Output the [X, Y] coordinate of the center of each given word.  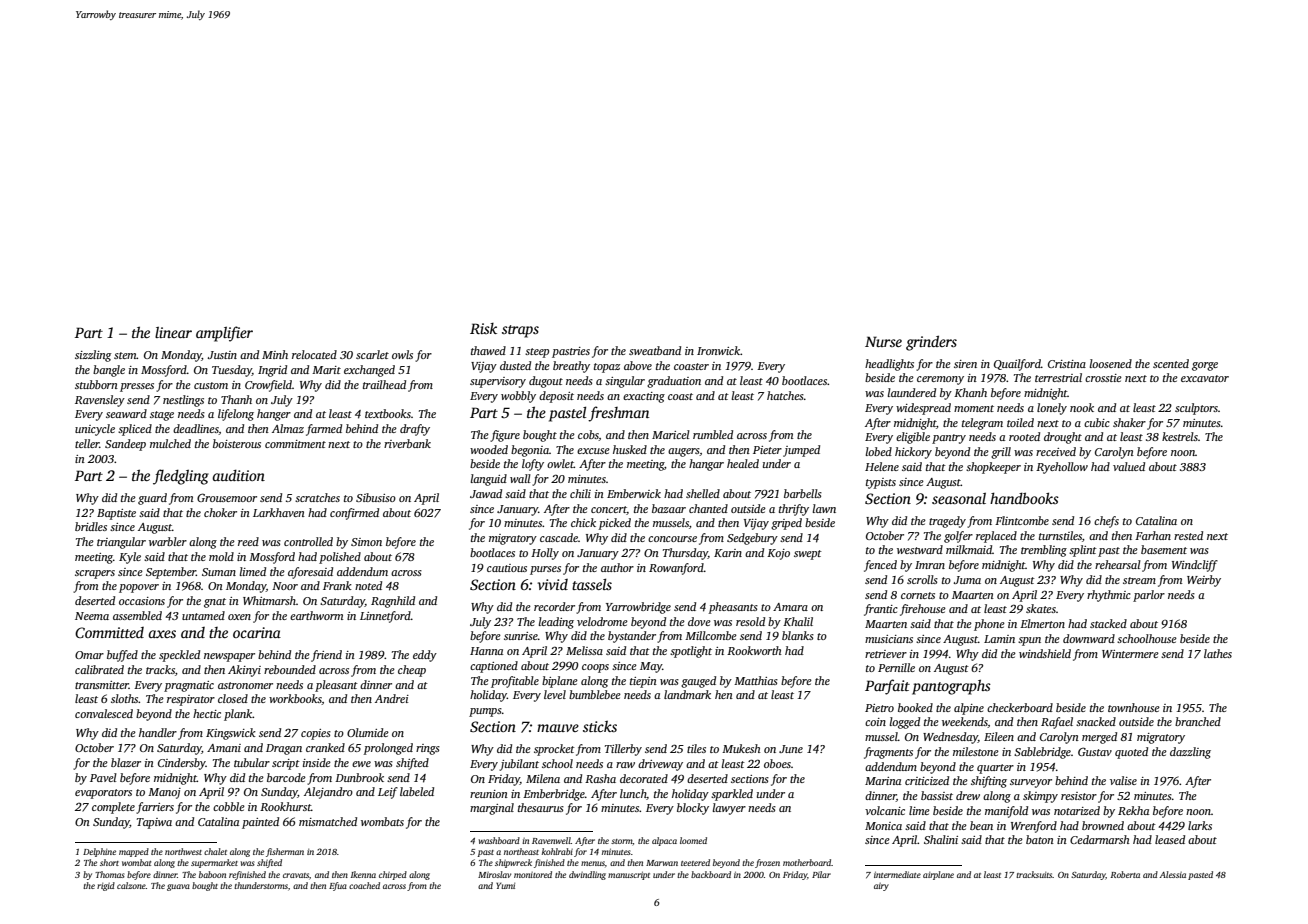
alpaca [664, 841]
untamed [203, 615]
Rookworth [754, 650]
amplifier [224, 334]
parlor [1149, 596]
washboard [499, 840]
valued [1129, 466]
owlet [560, 463]
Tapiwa [154, 823]
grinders [931, 343]
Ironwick [718, 350]
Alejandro [328, 793]
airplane [938, 875]
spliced [135, 430]
